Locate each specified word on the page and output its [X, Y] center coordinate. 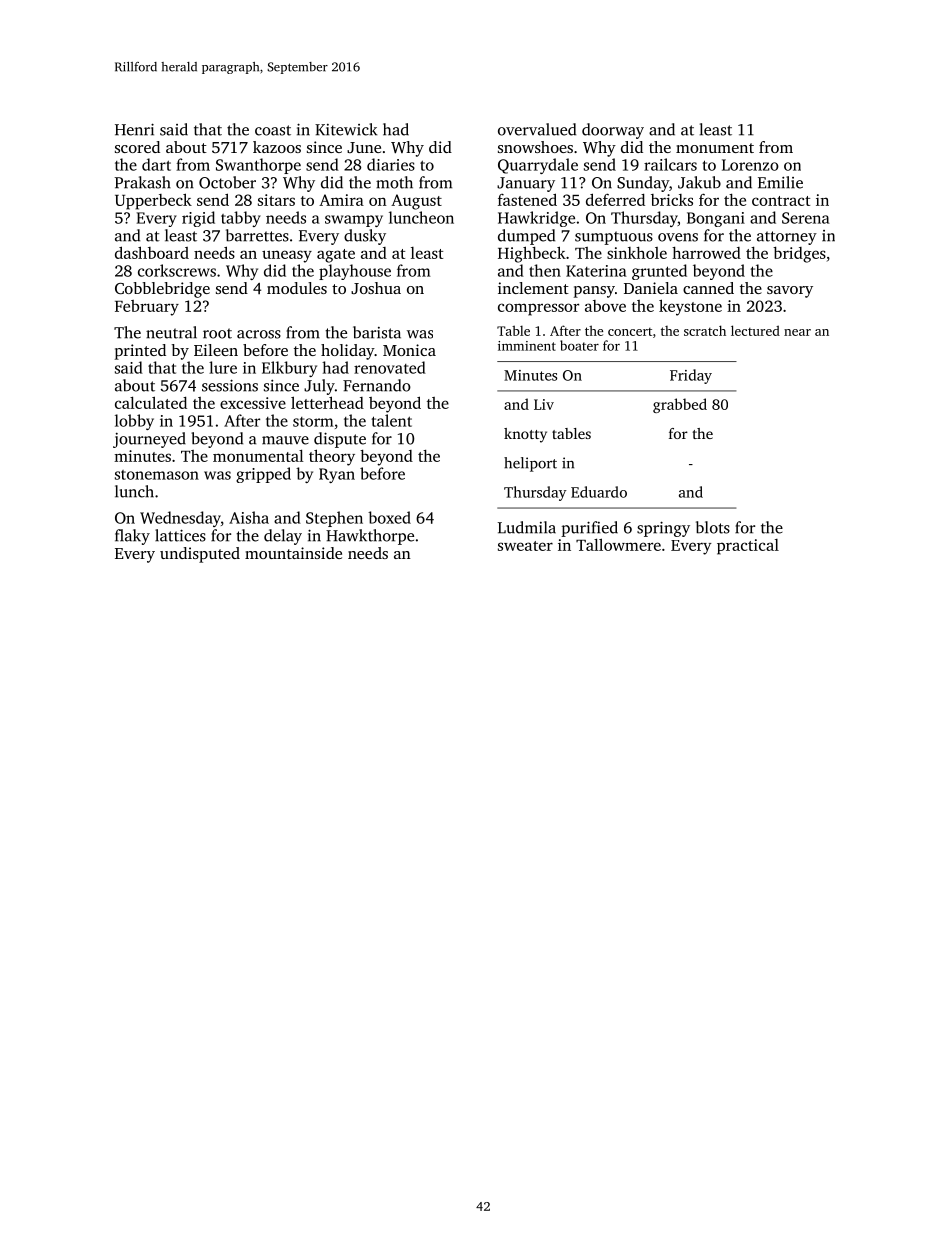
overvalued [537, 129]
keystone [690, 307]
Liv [544, 404]
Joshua [376, 288]
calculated [151, 402]
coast [273, 130]
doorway [613, 131]
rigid [198, 219]
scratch [705, 330]
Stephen [334, 519]
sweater [525, 546]
